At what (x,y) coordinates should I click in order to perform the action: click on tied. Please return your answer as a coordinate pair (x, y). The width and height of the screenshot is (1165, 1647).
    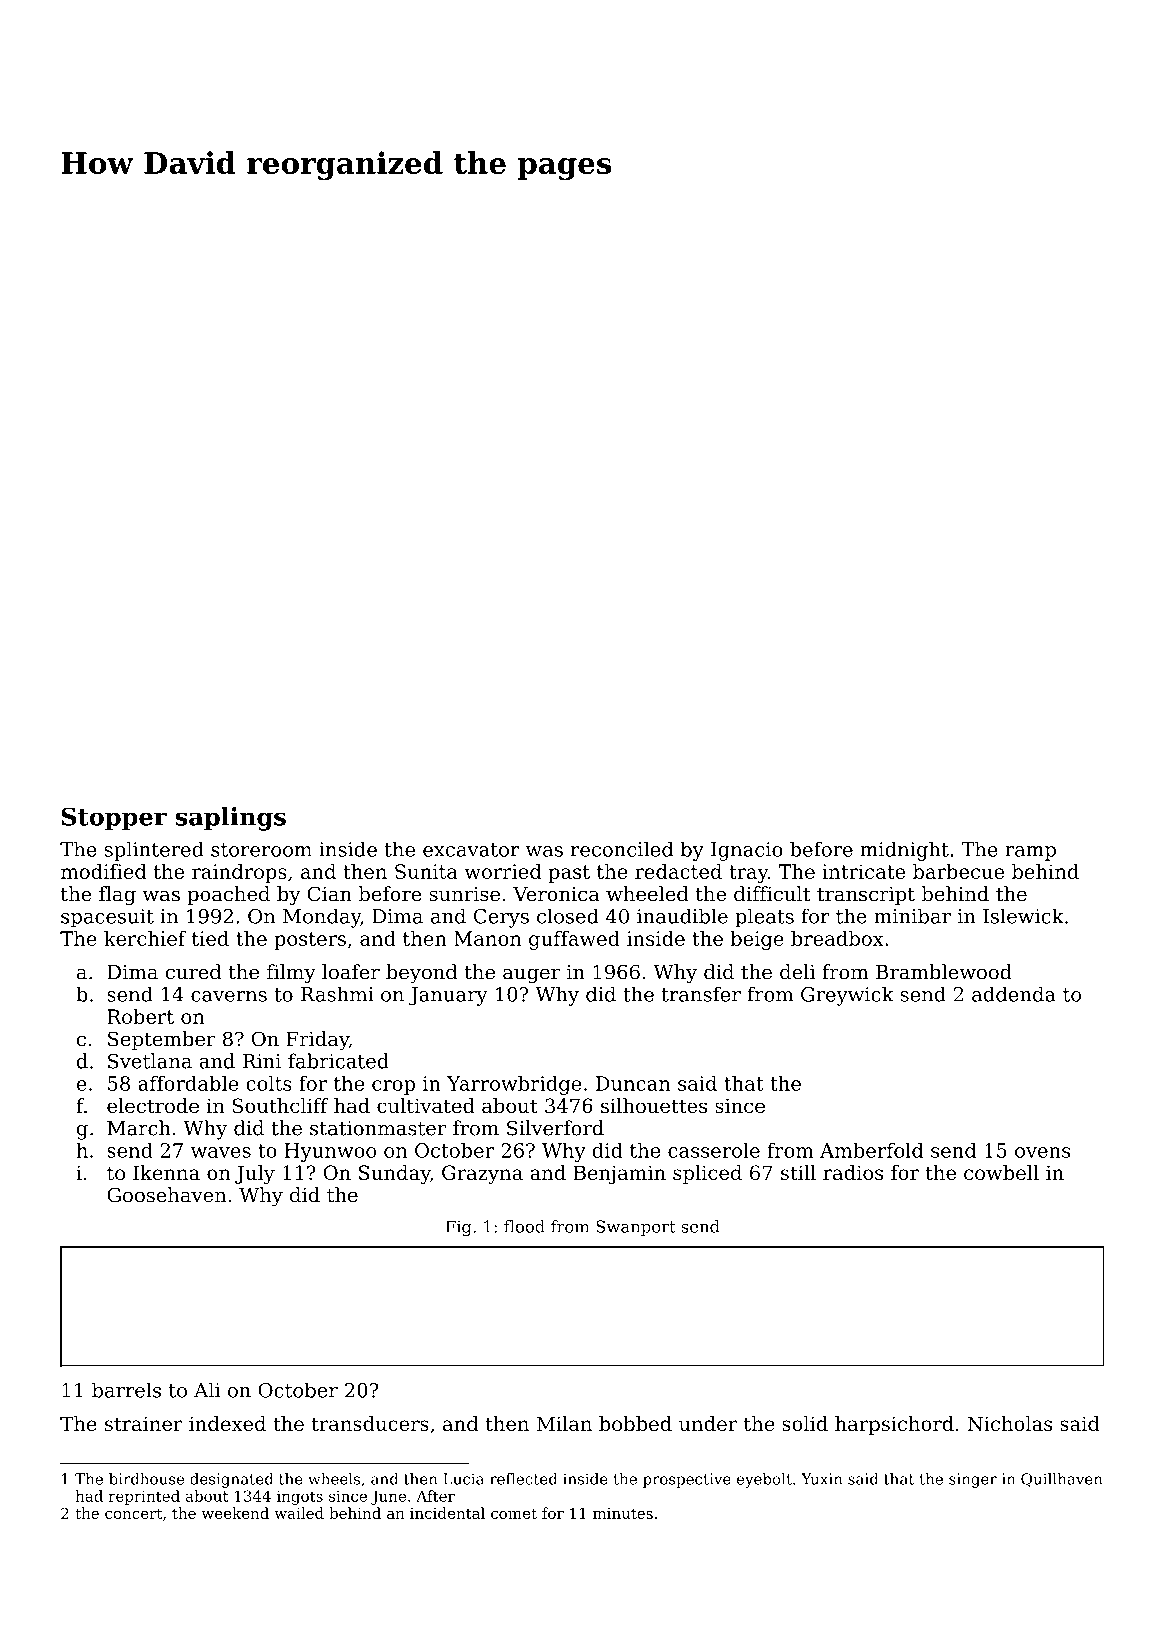
    Looking at the image, I should click on (210, 938).
